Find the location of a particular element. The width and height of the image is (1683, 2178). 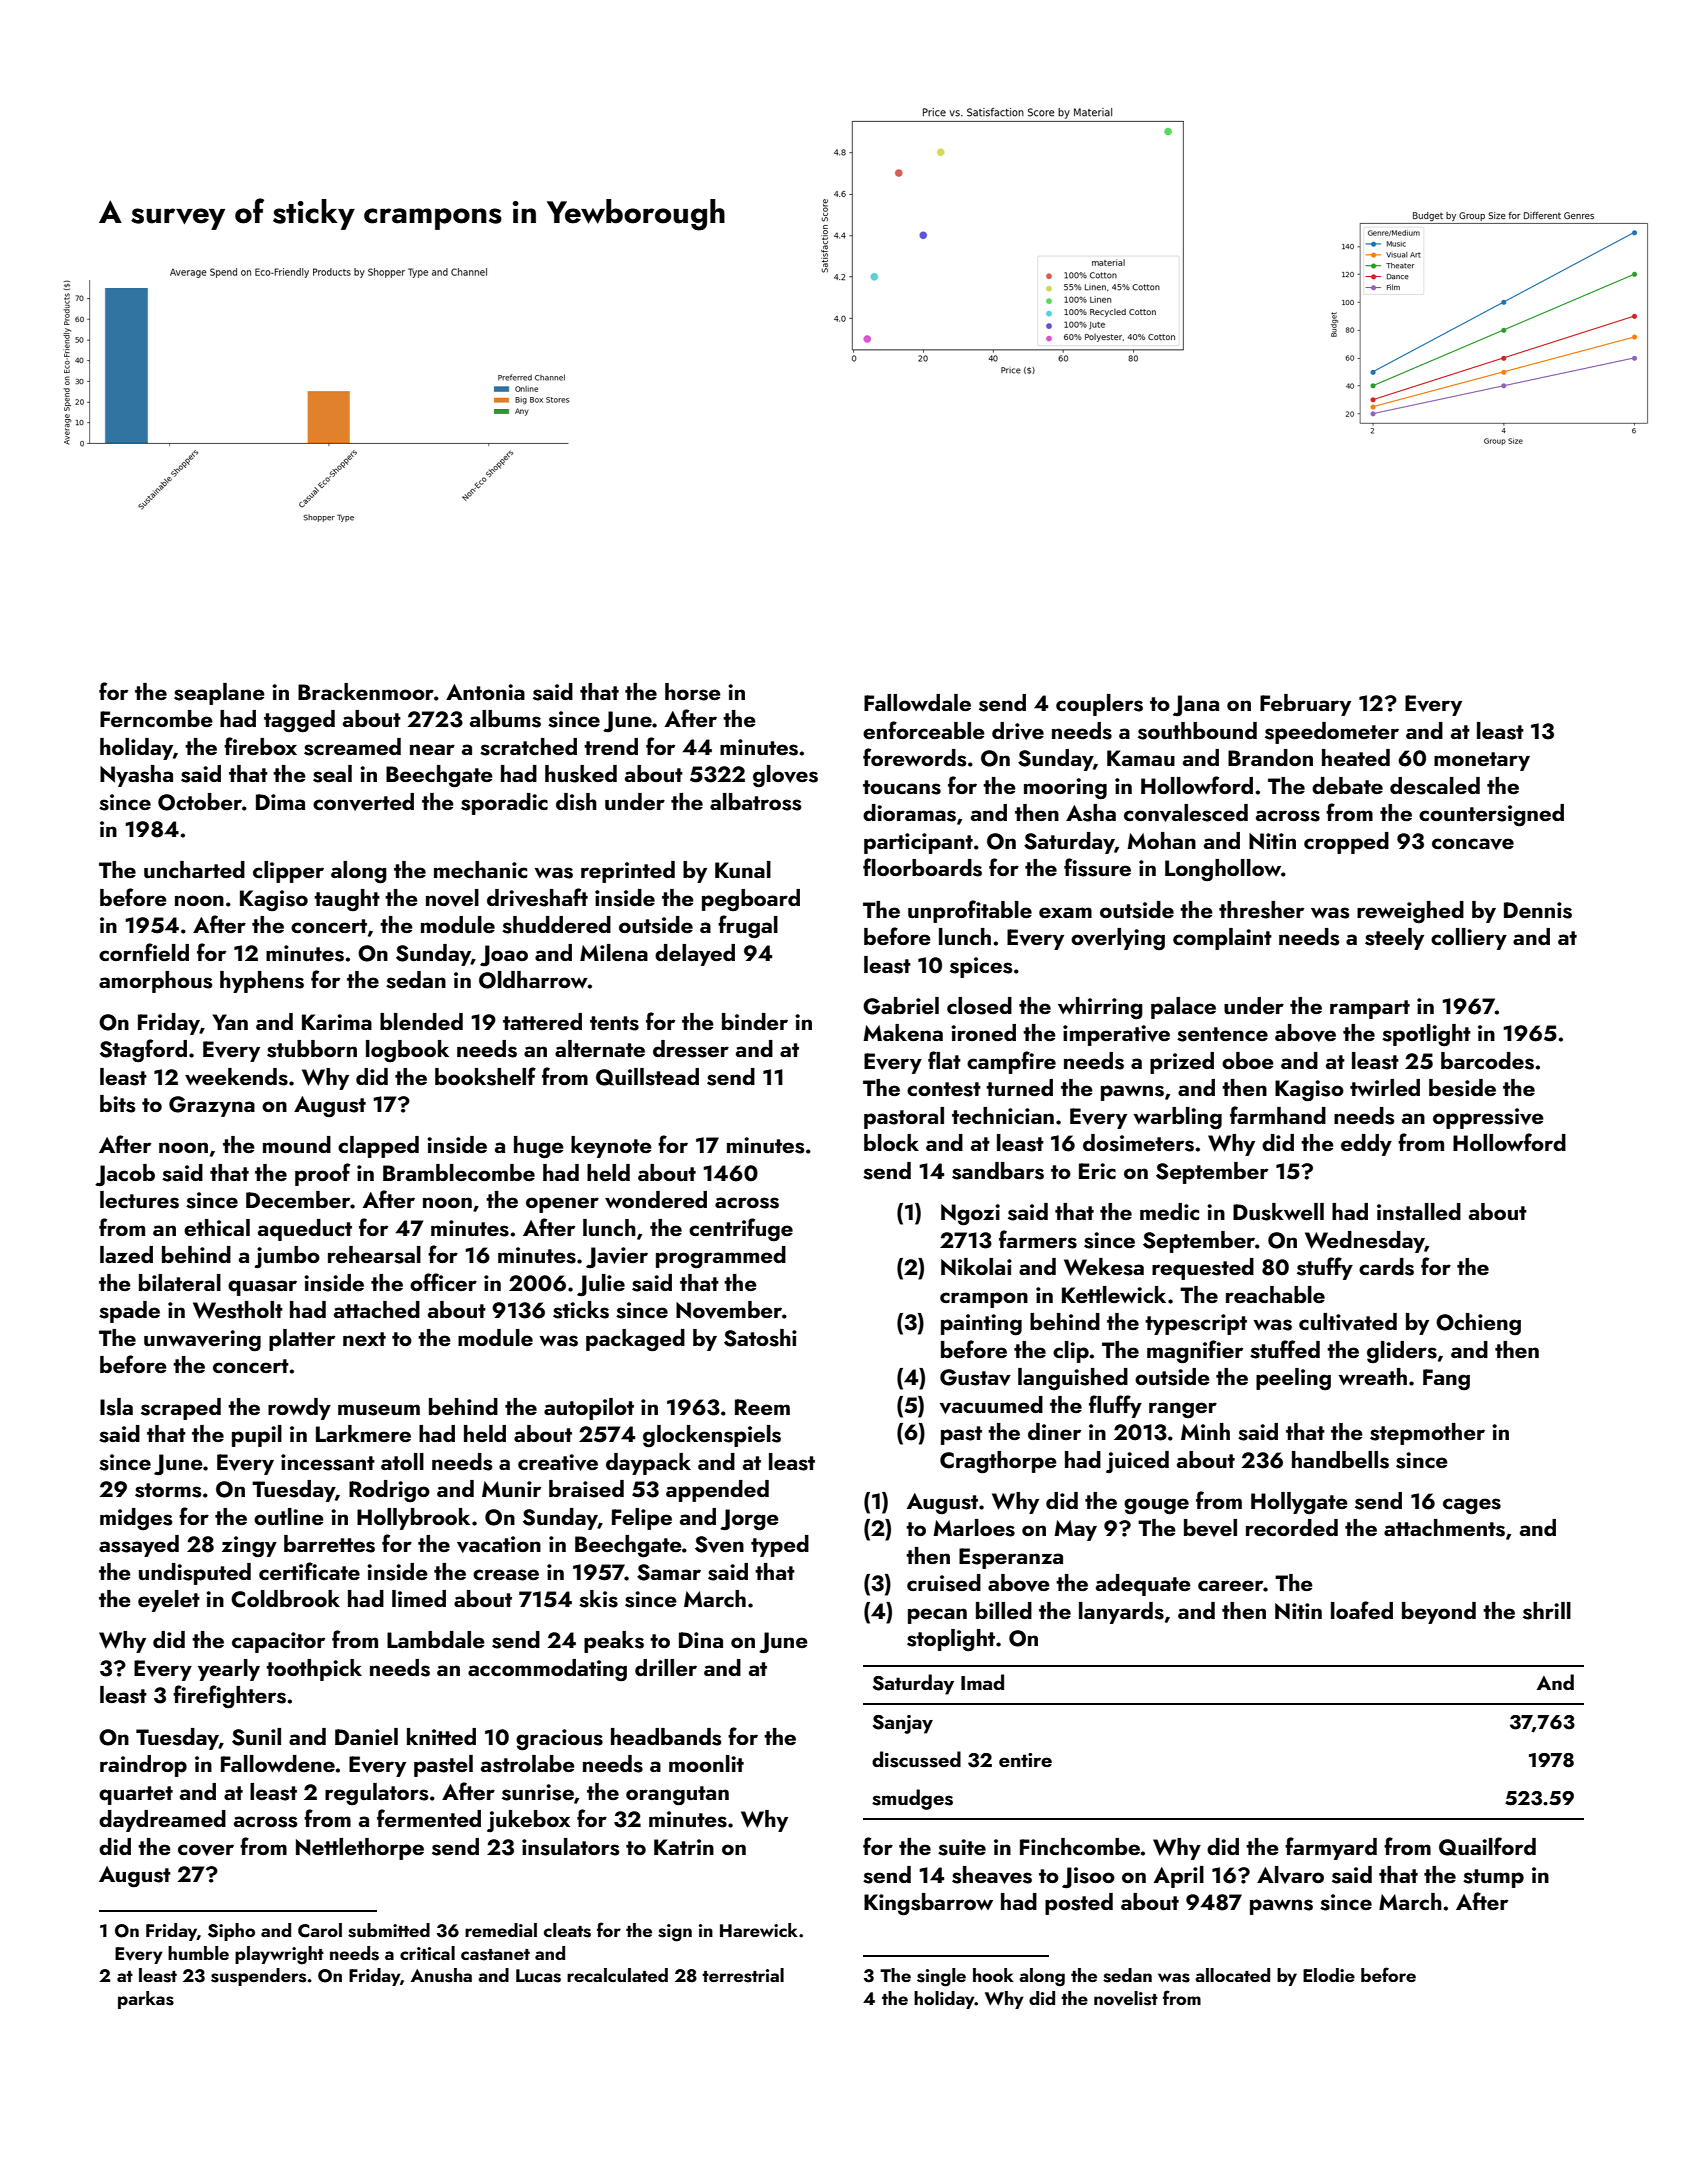

Kunal is located at coordinates (743, 869).
